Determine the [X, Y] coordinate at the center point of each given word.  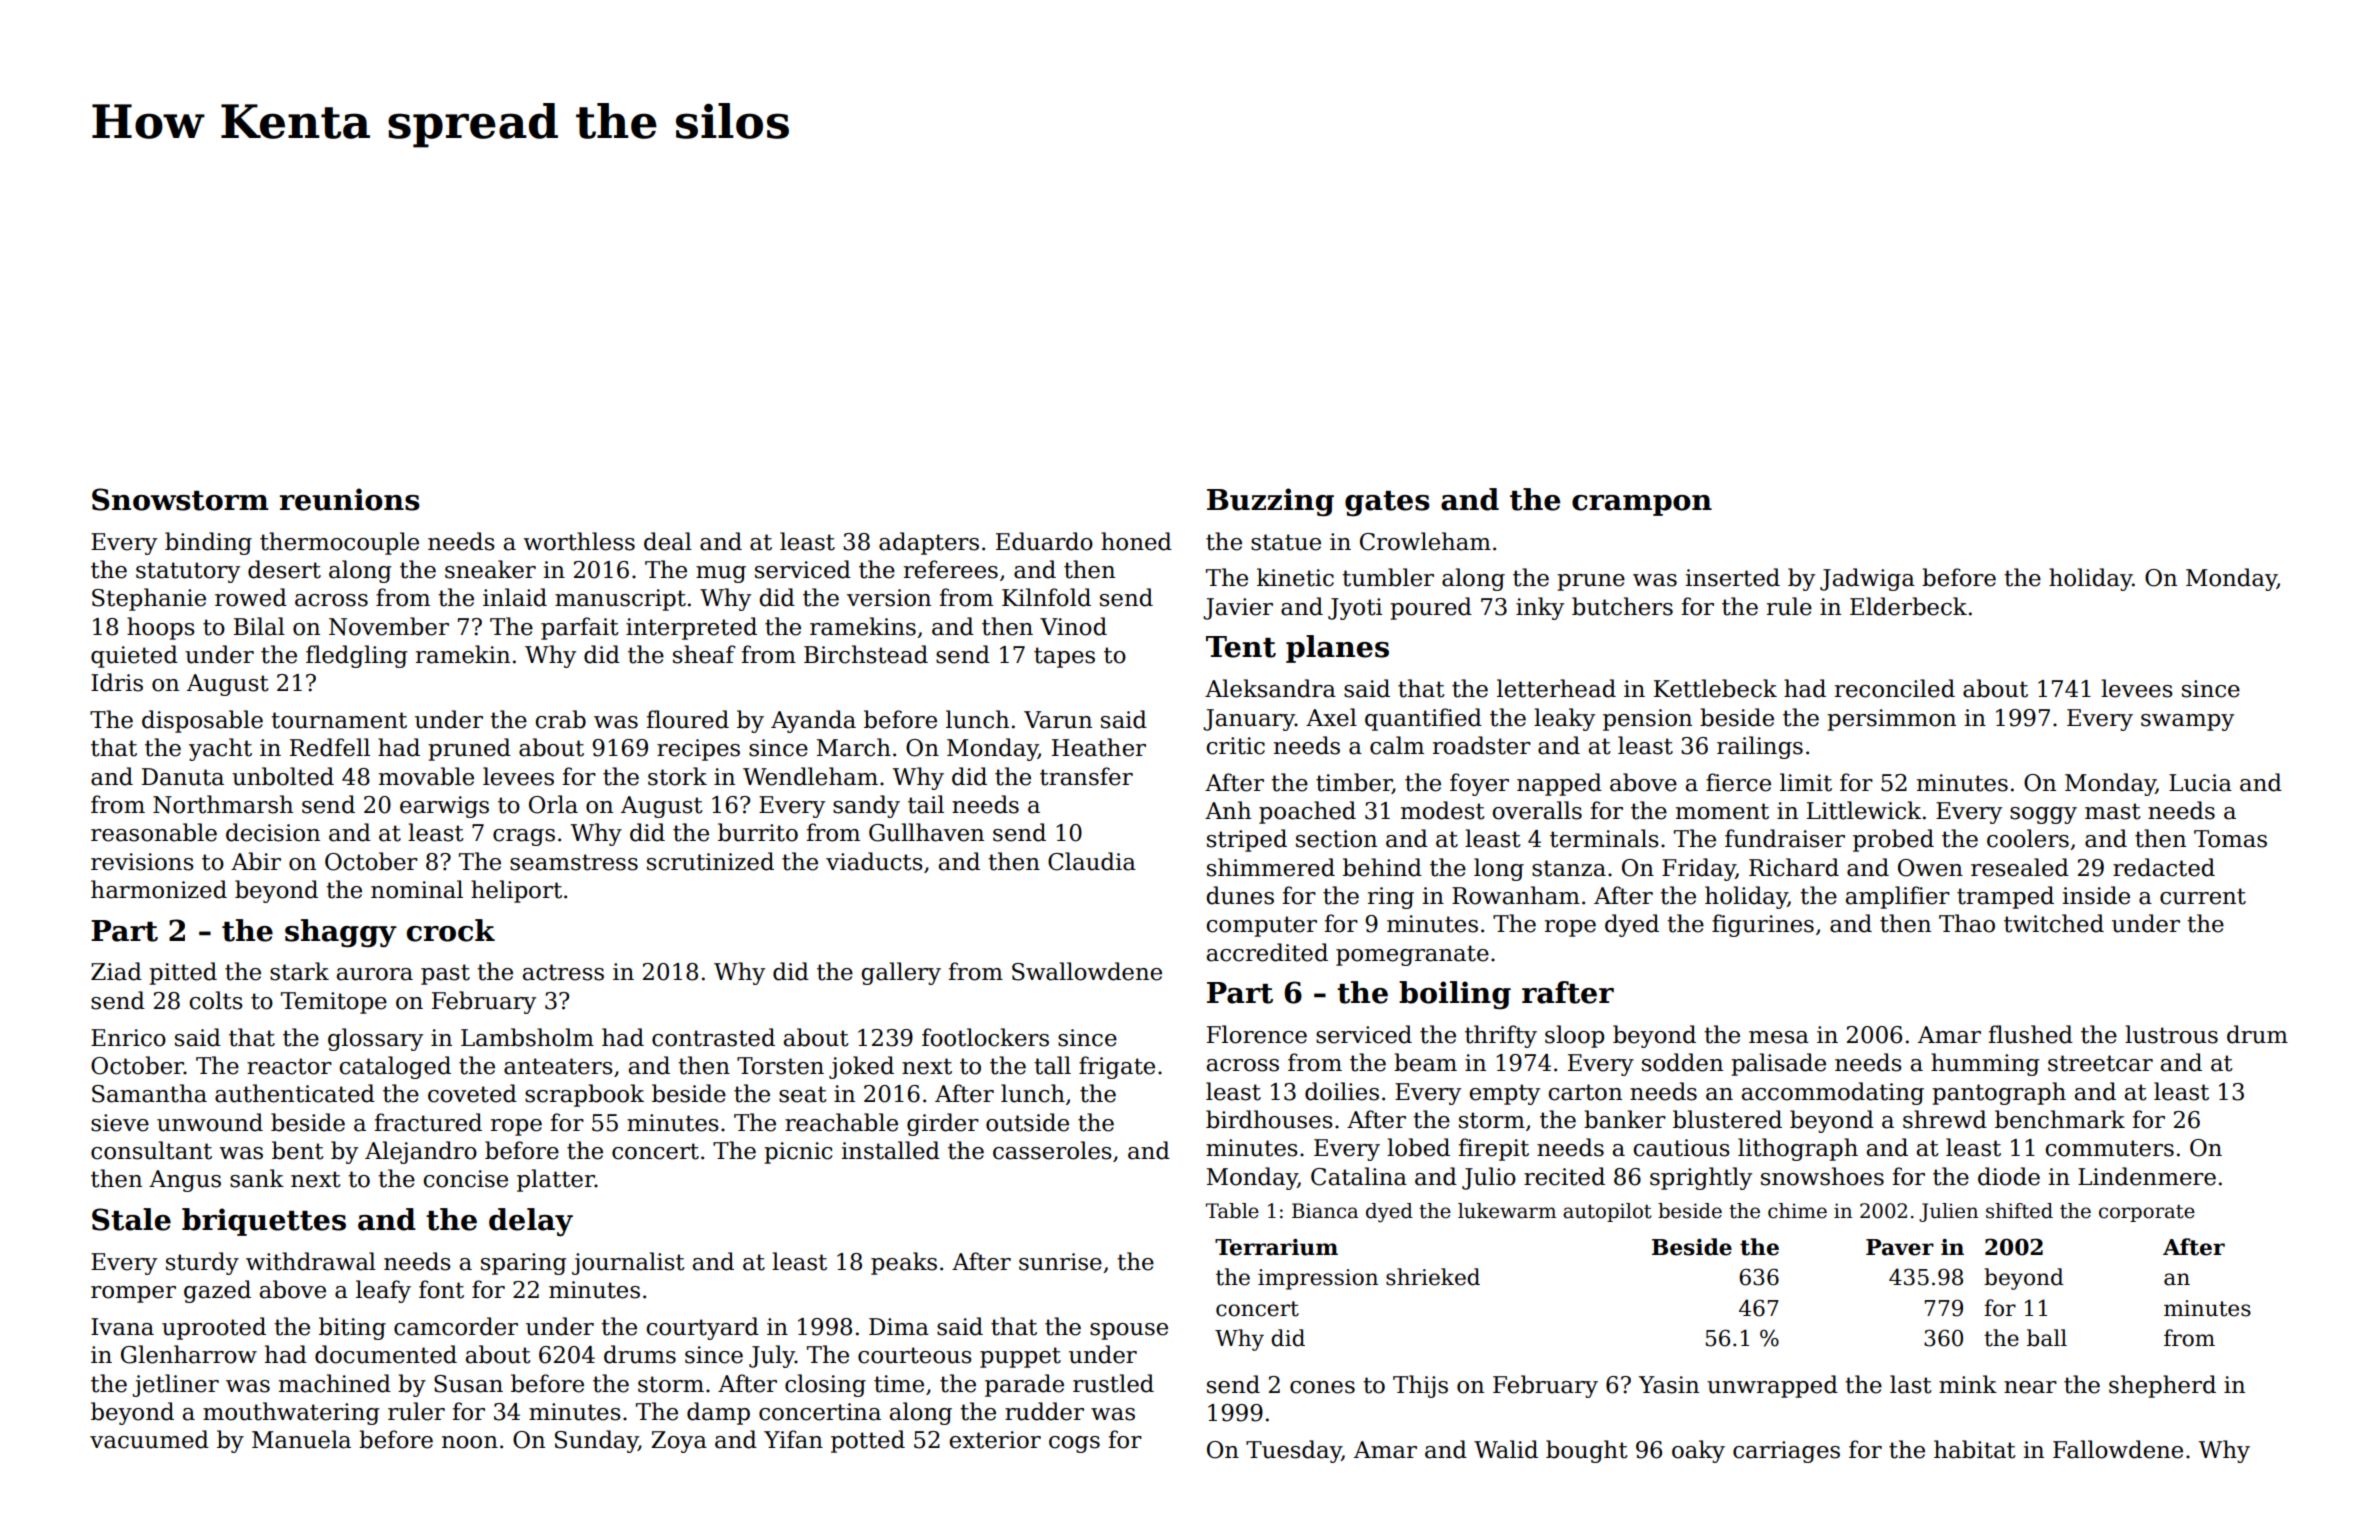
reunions [349, 499]
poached [1307, 812]
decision [273, 832]
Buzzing [1270, 502]
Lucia [2200, 783]
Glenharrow [189, 1354]
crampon [1642, 505]
